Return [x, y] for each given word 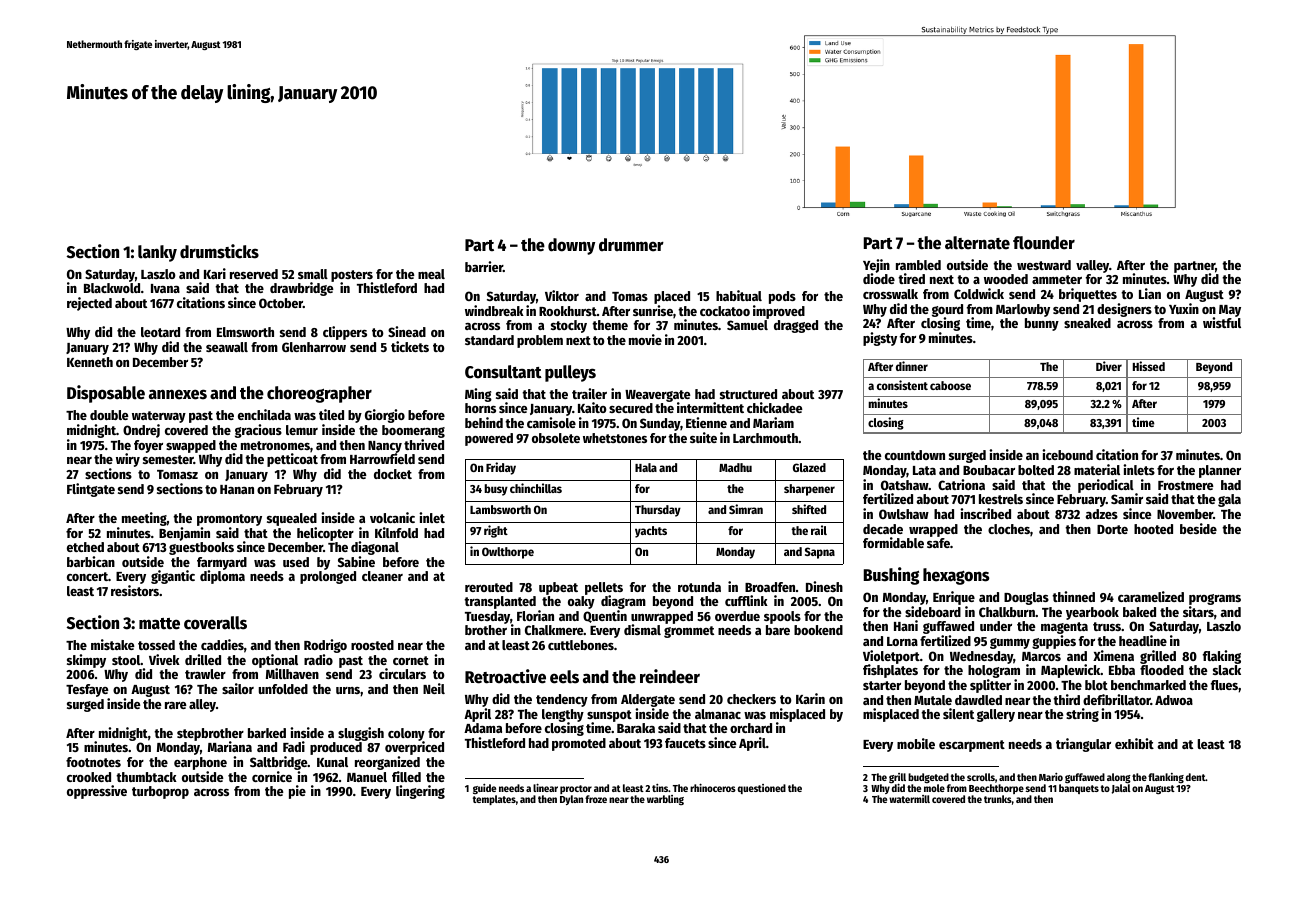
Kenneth [90, 362]
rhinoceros [713, 787]
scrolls [981, 777]
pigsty [880, 339]
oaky [581, 602]
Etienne [706, 422]
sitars [1198, 611]
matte [159, 624]
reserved [254, 274]
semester [168, 459]
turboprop [160, 792]
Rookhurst [568, 311]
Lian [1150, 293]
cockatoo [725, 311]
